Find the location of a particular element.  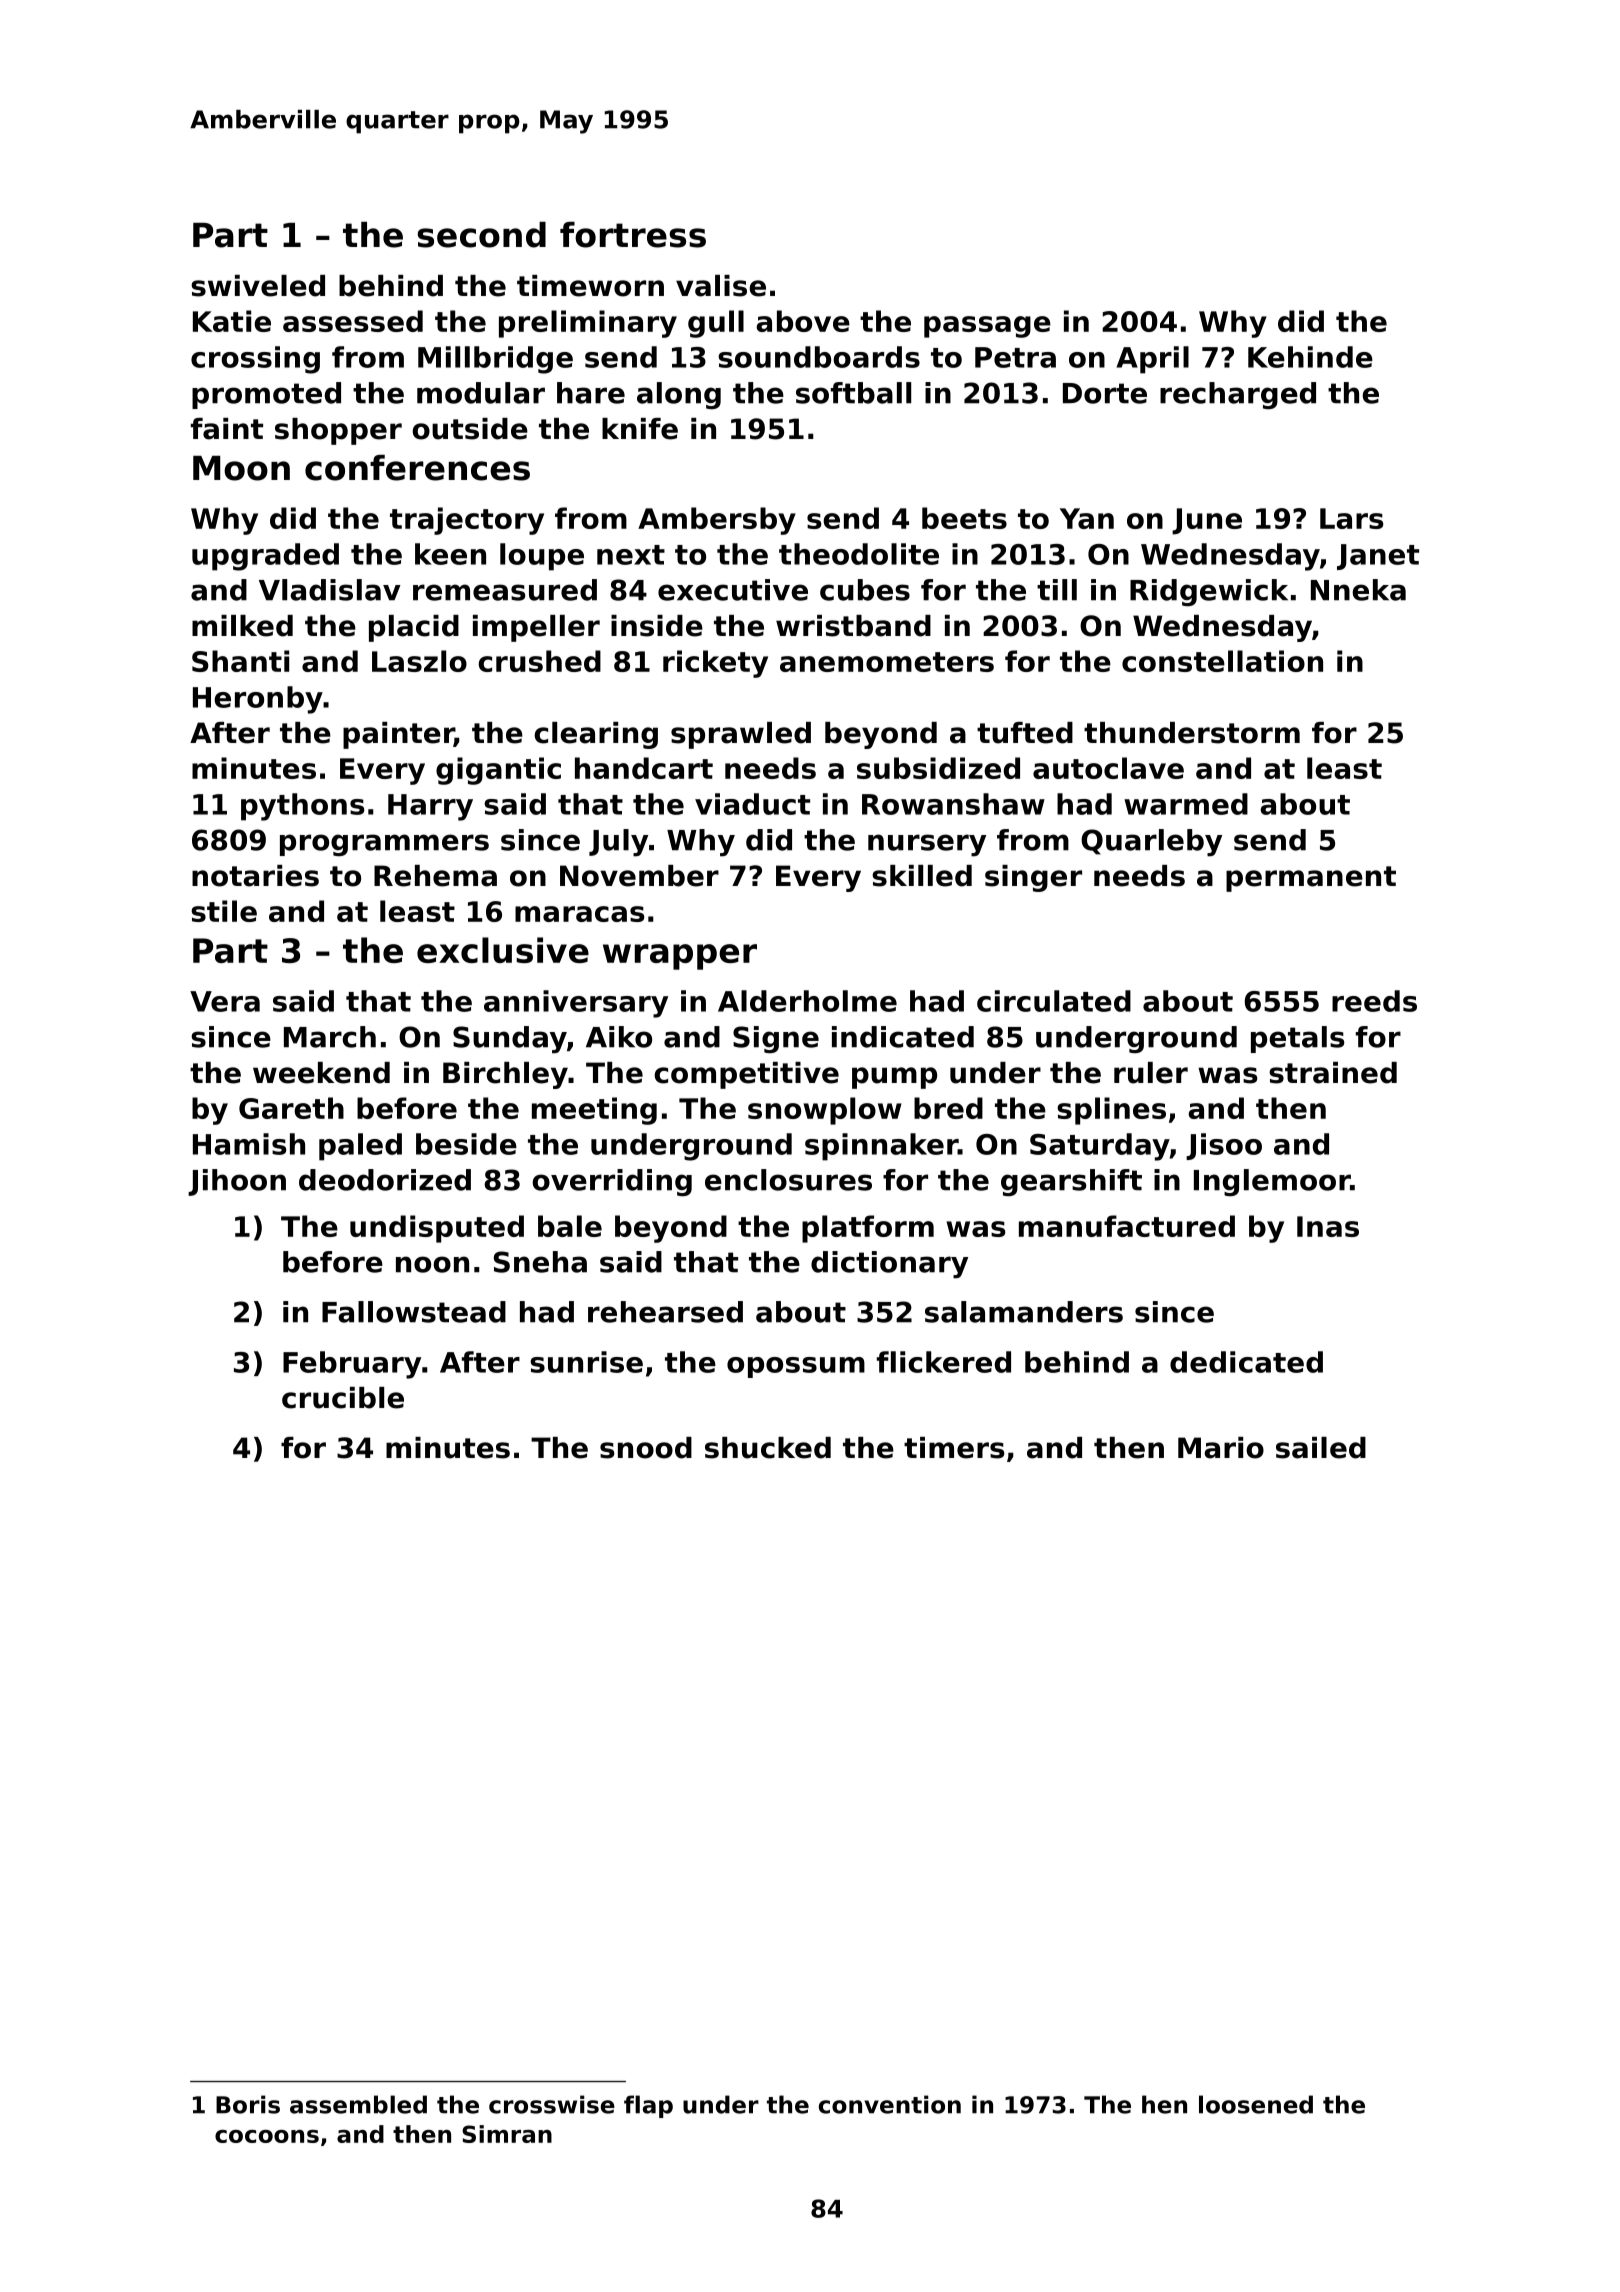

cocoons is located at coordinates (267, 2136).
